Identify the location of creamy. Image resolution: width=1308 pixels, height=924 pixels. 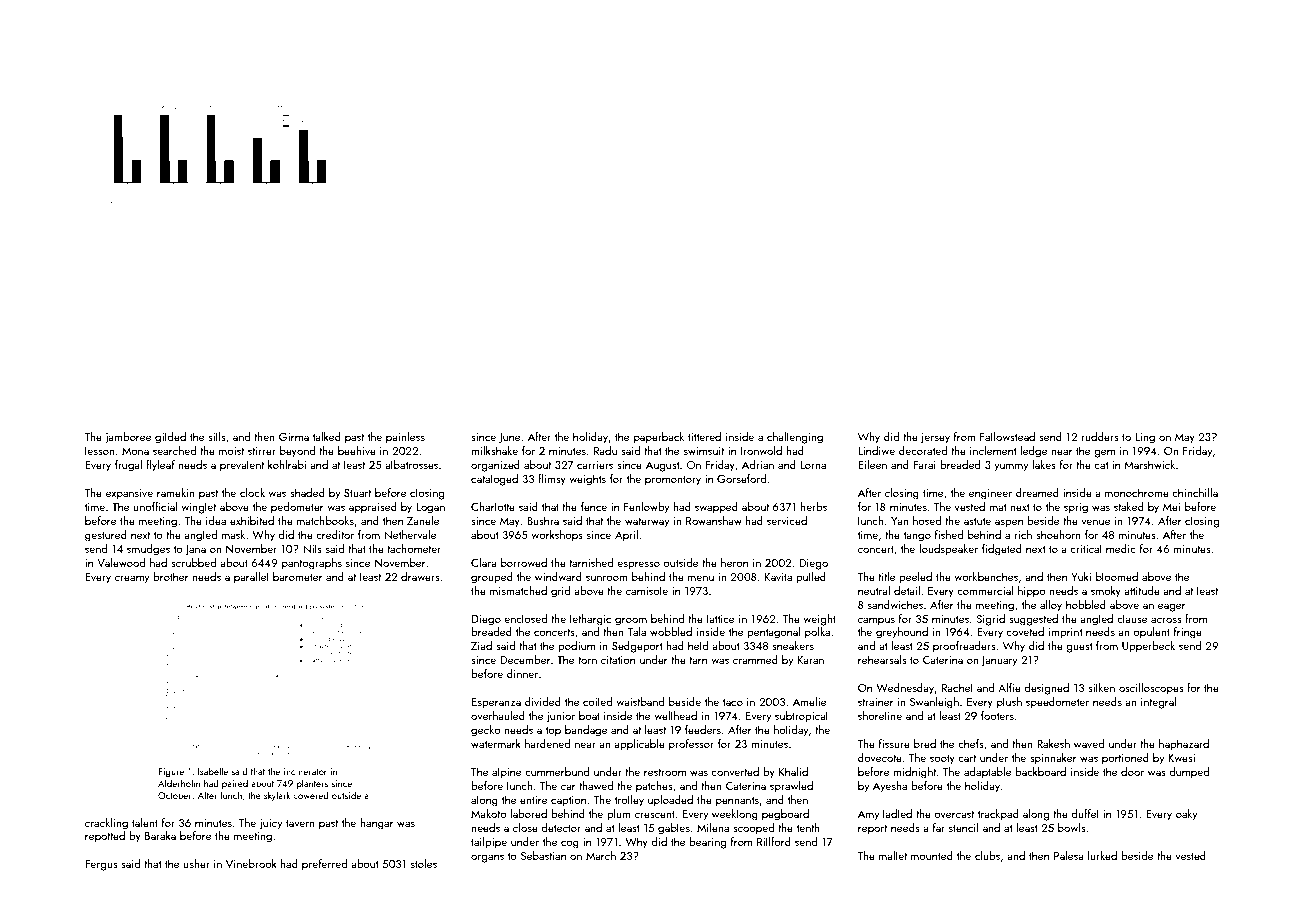
(132, 579).
